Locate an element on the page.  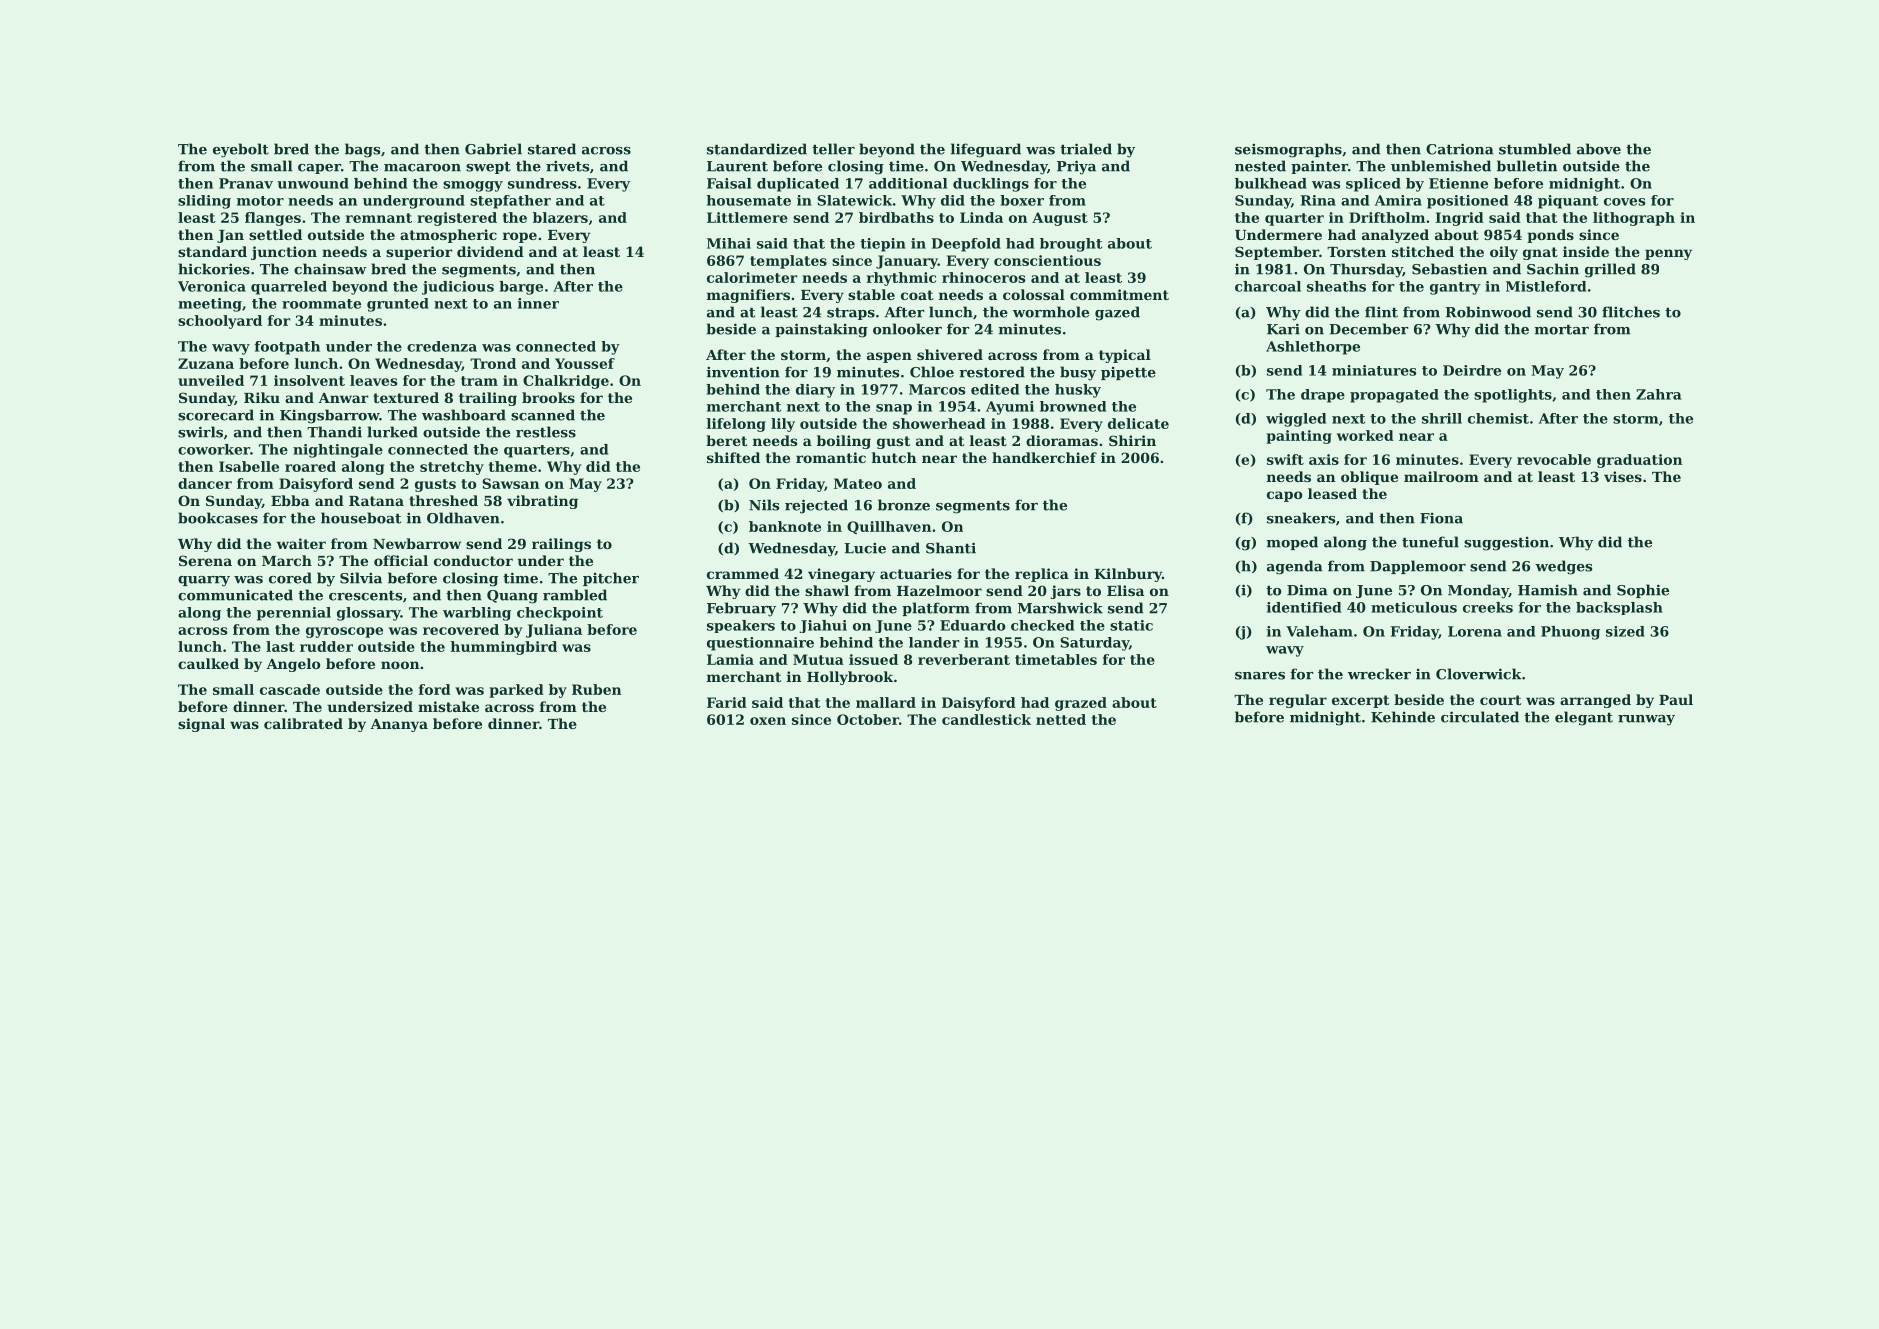
bronze is located at coordinates (904, 505).
